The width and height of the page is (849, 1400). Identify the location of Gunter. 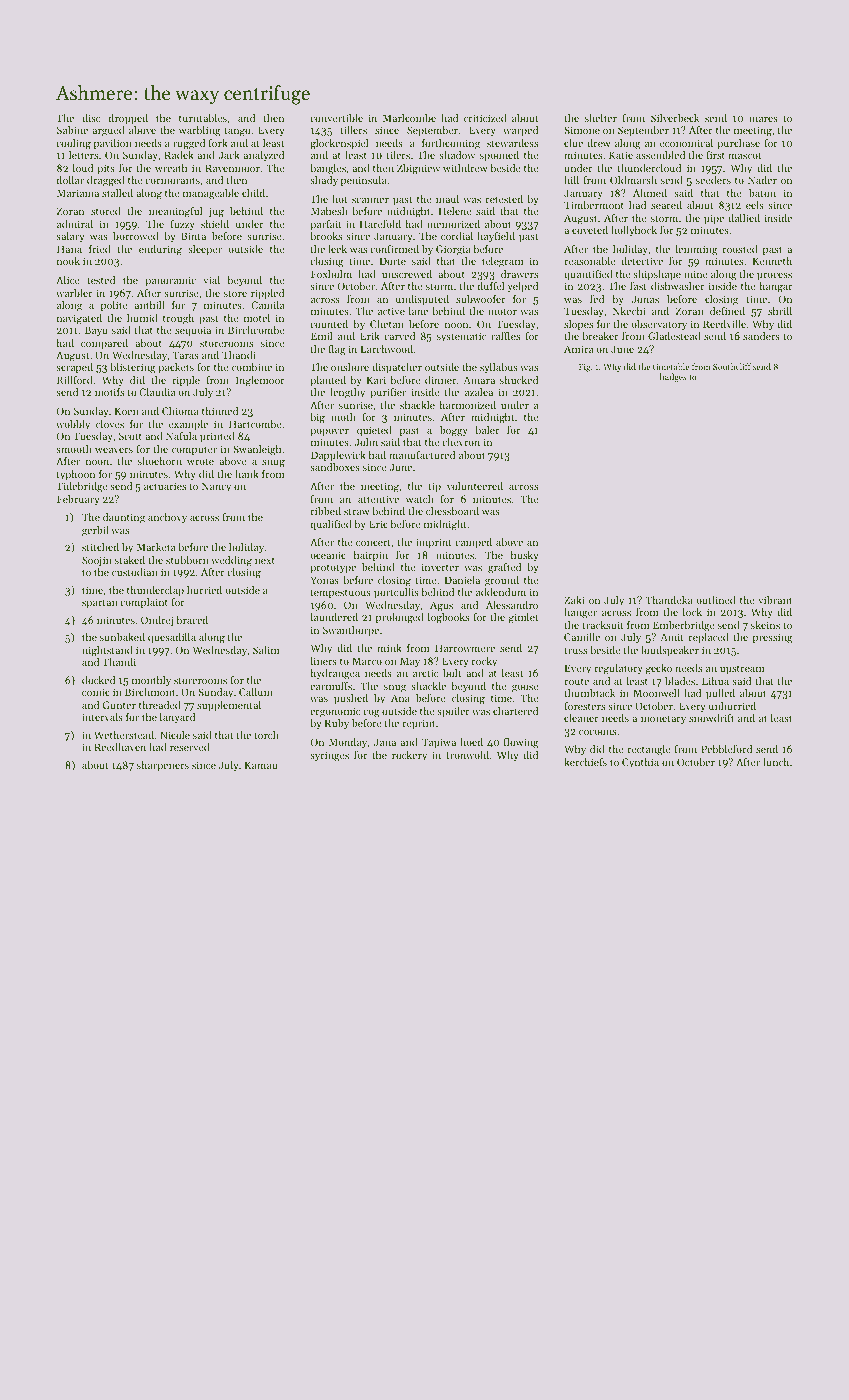
(119, 705).
